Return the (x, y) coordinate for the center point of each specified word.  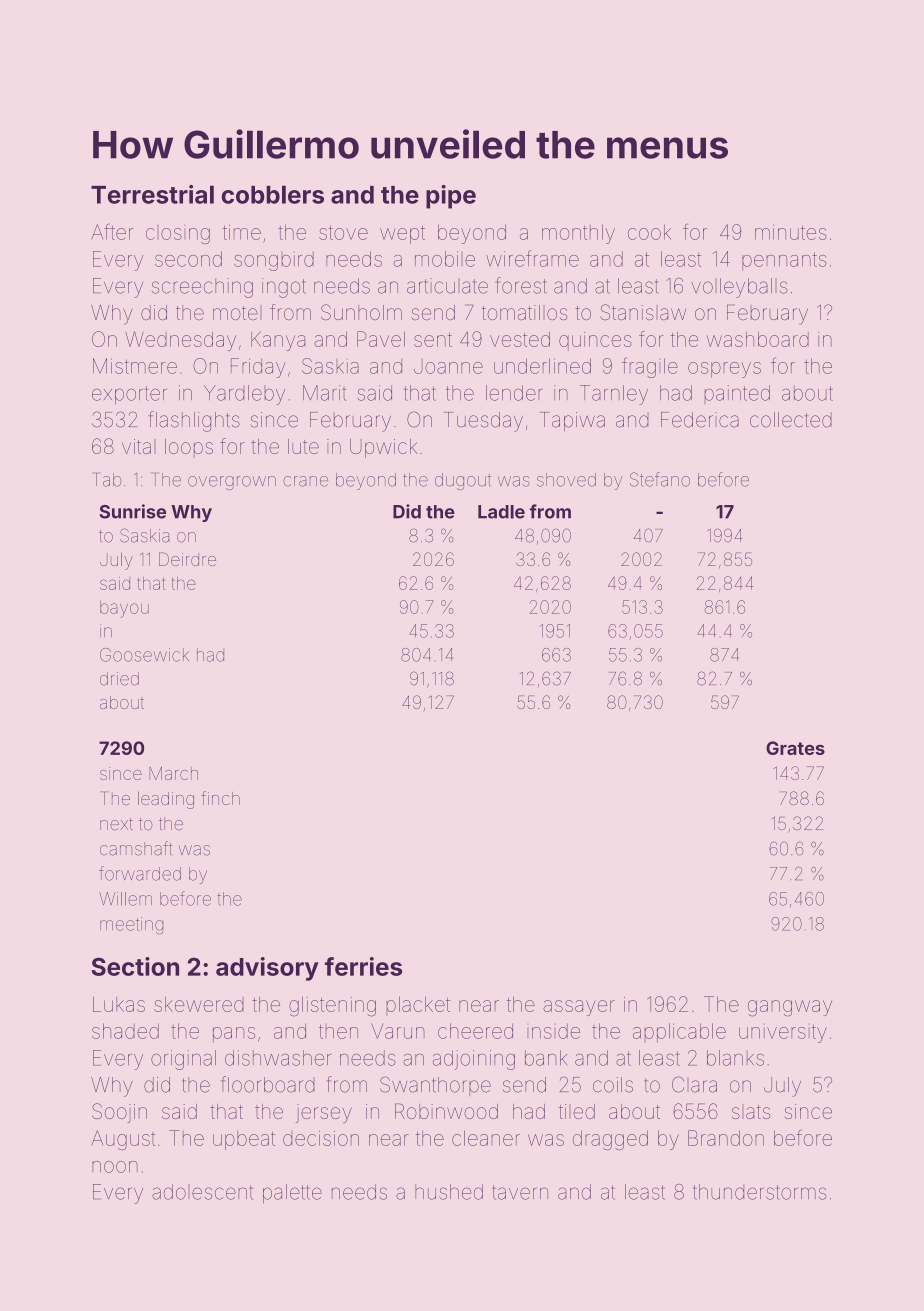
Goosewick (144, 655)
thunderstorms (760, 1192)
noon (115, 1167)
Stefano (660, 479)
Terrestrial (152, 194)
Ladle (501, 512)
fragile (650, 367)
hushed (449, 1192)
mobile (445, 259)
